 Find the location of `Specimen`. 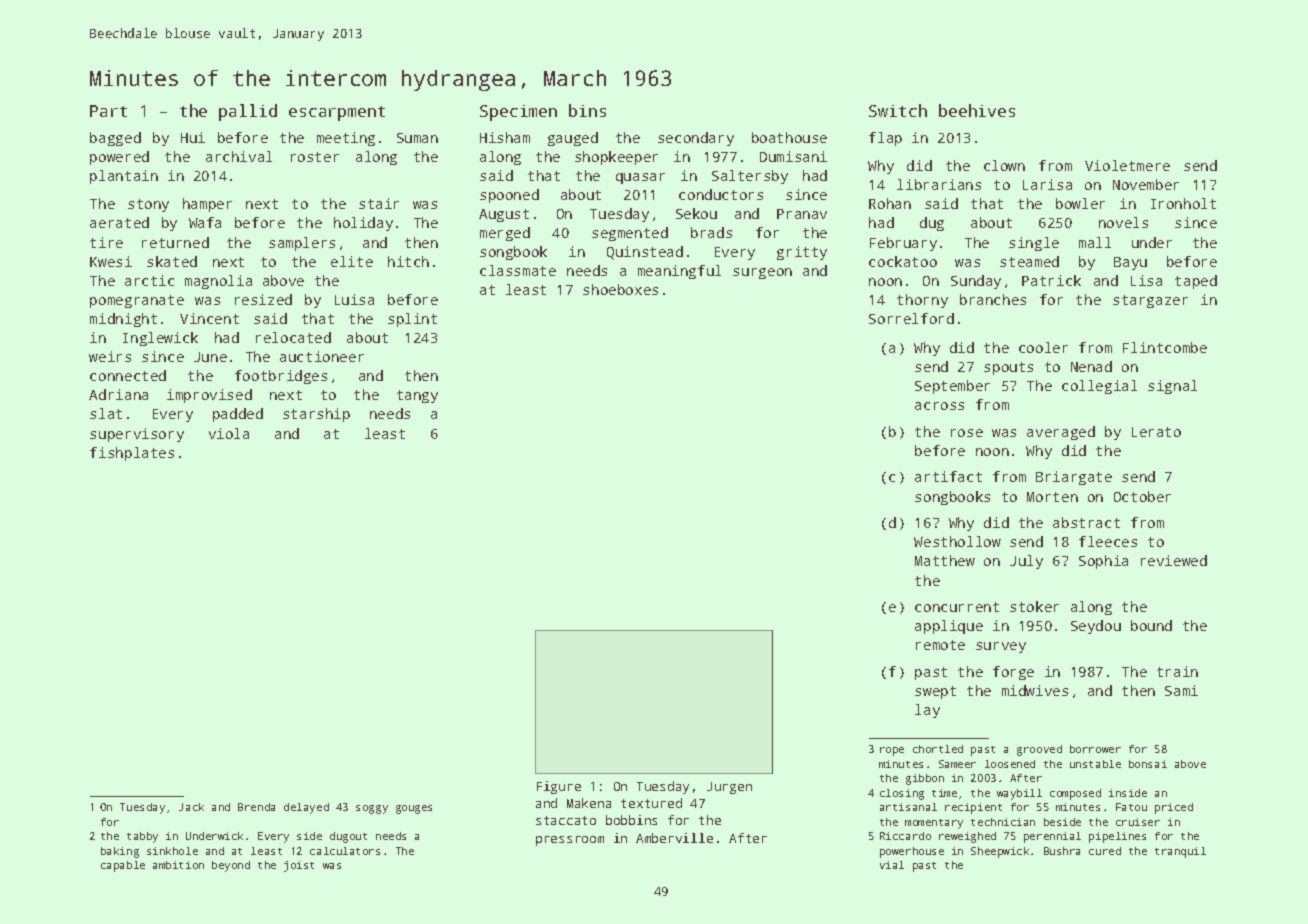

Specimen is located at coordinates (518, 113).
